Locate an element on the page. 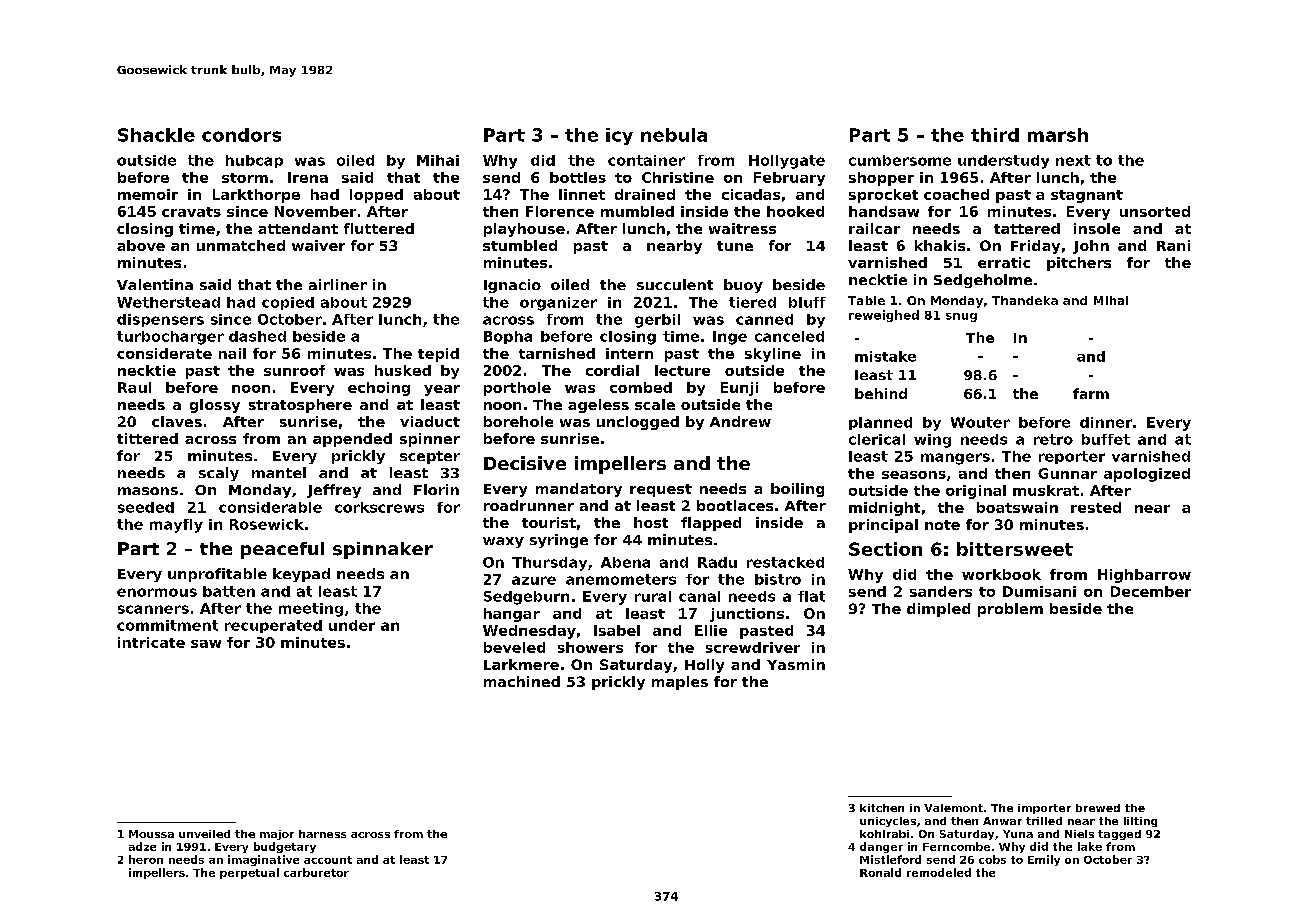 Image resolution: width=1308 pixels, height=924 pixels. commitment is located at coordinates (167, 625).
